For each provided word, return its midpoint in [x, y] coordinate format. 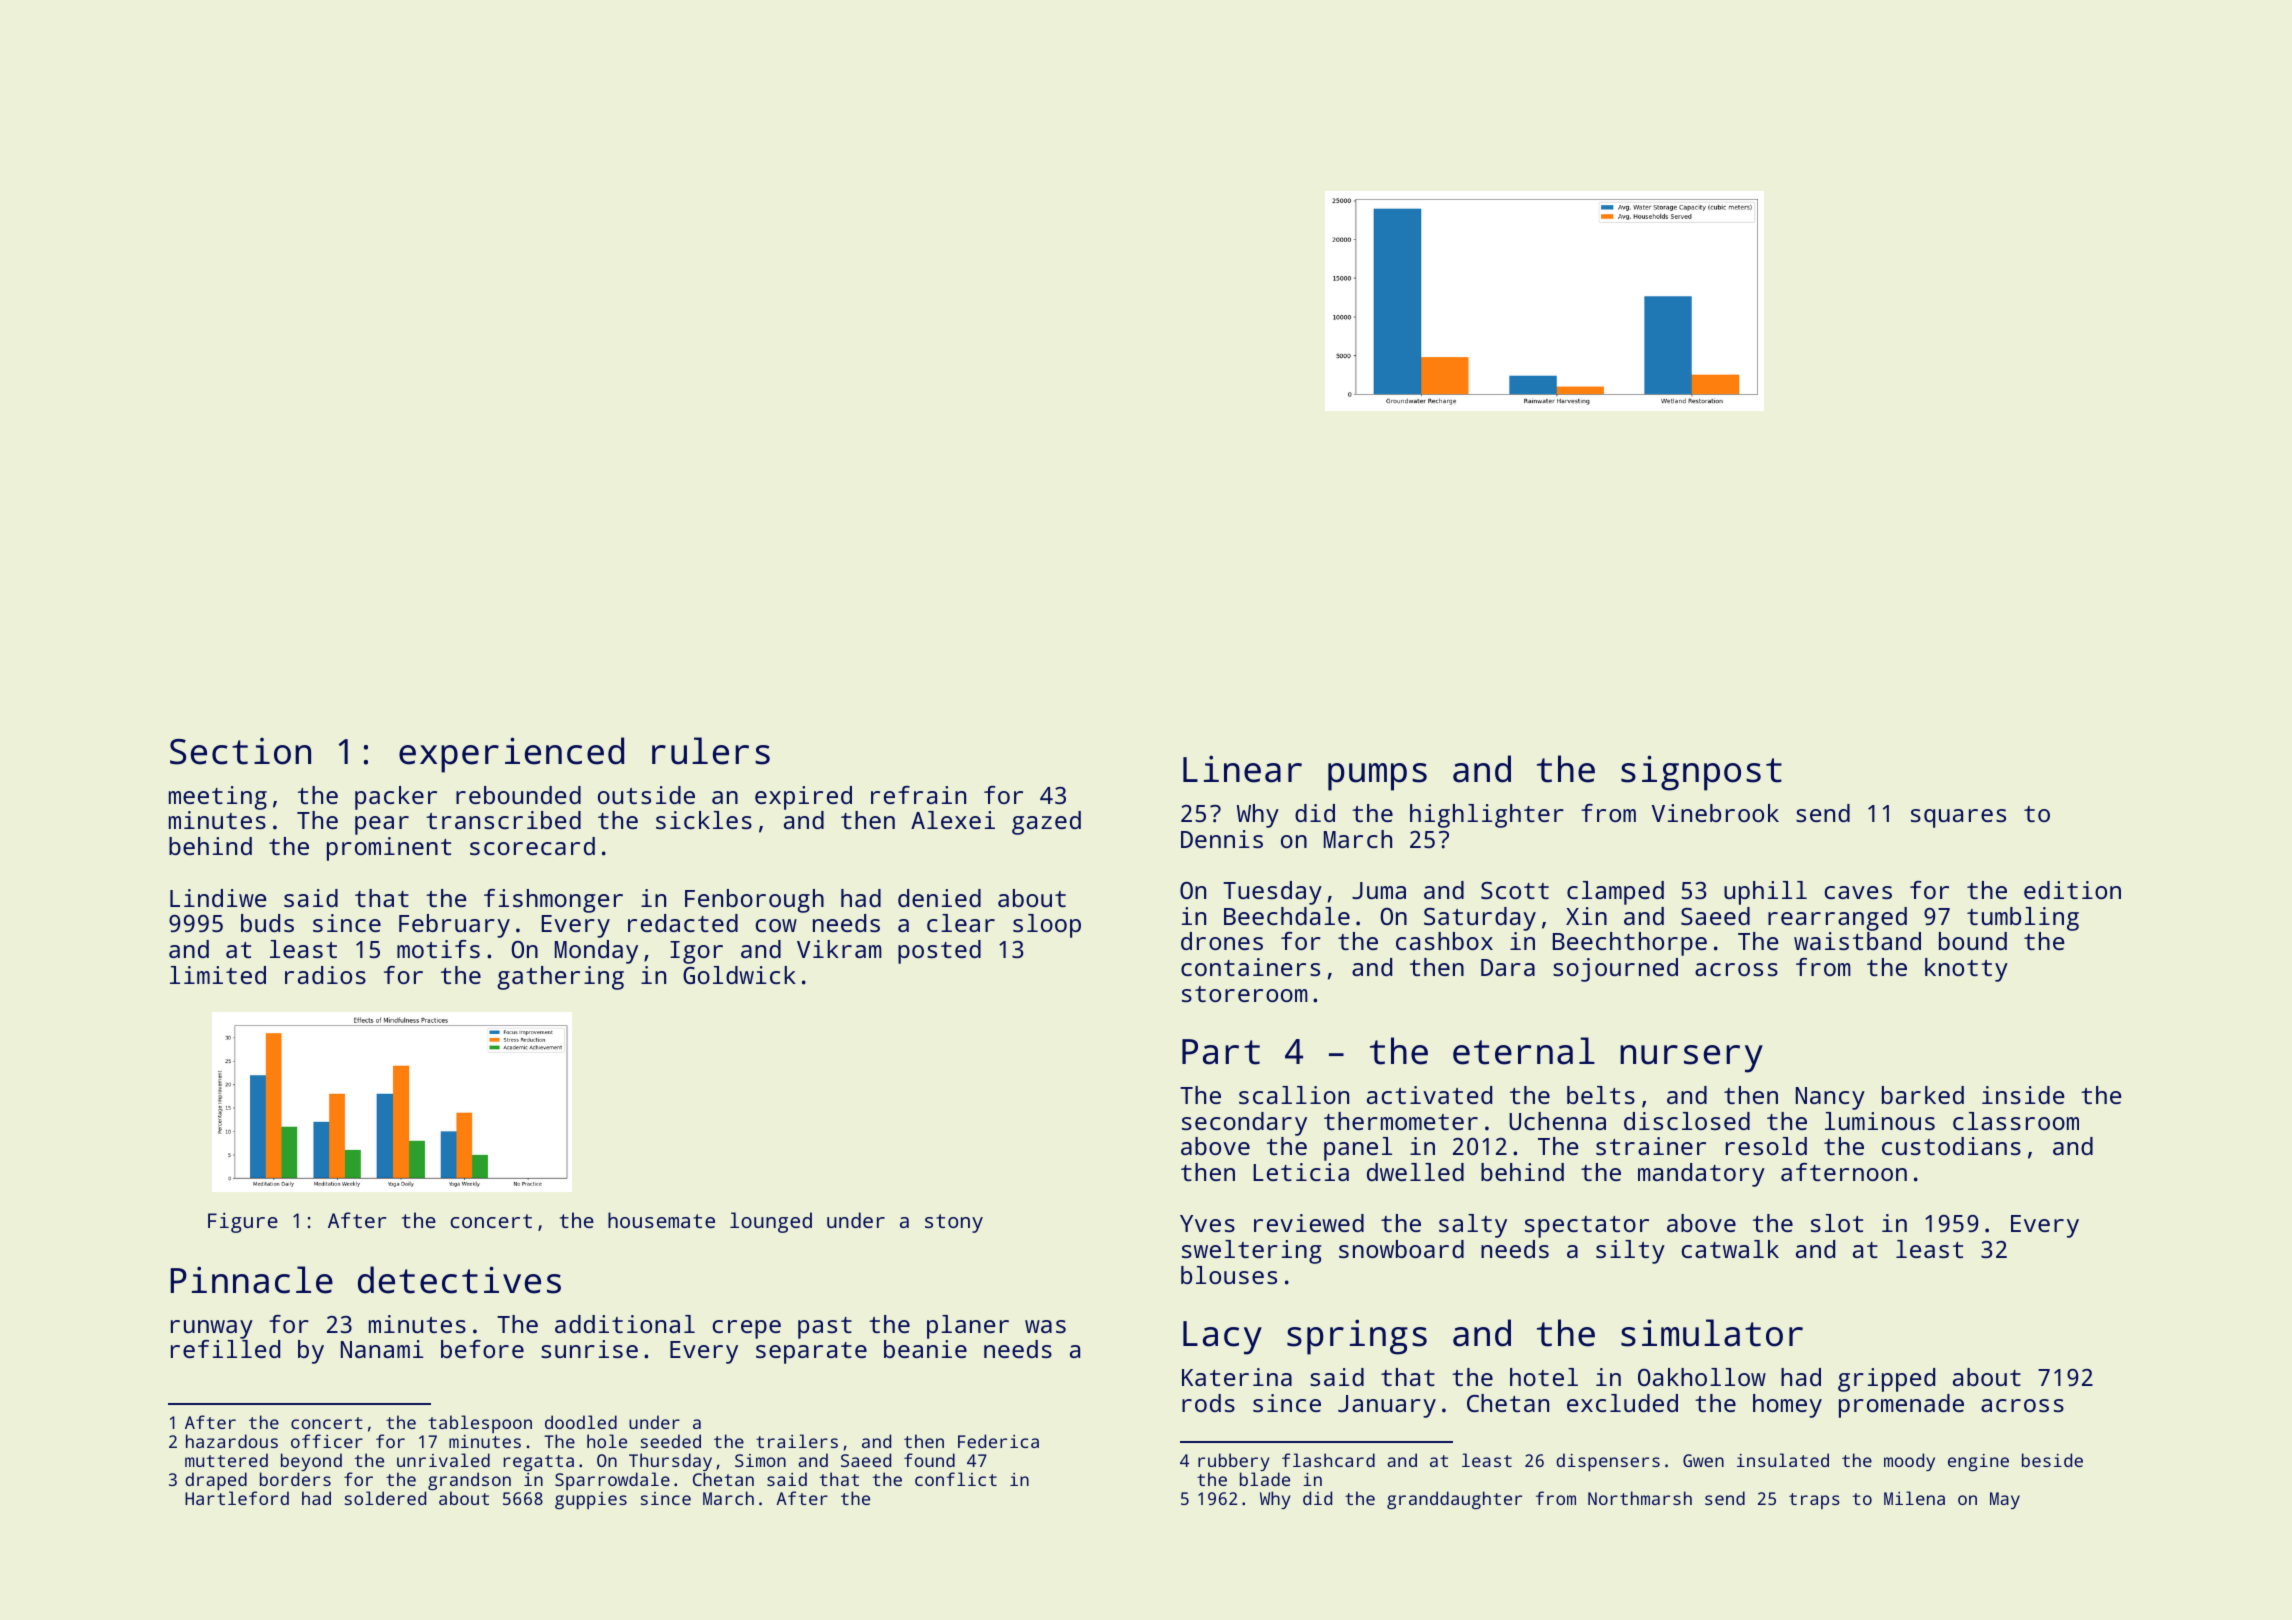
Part [1221, 1052]
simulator [1712, 1333]
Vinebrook [1715, 813]
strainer [1651, 1146]
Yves [1207, 1223]
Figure [243, 1222]
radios [325, 975]
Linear [1242, 769]
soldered [385, 1498]
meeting [218, 798]
